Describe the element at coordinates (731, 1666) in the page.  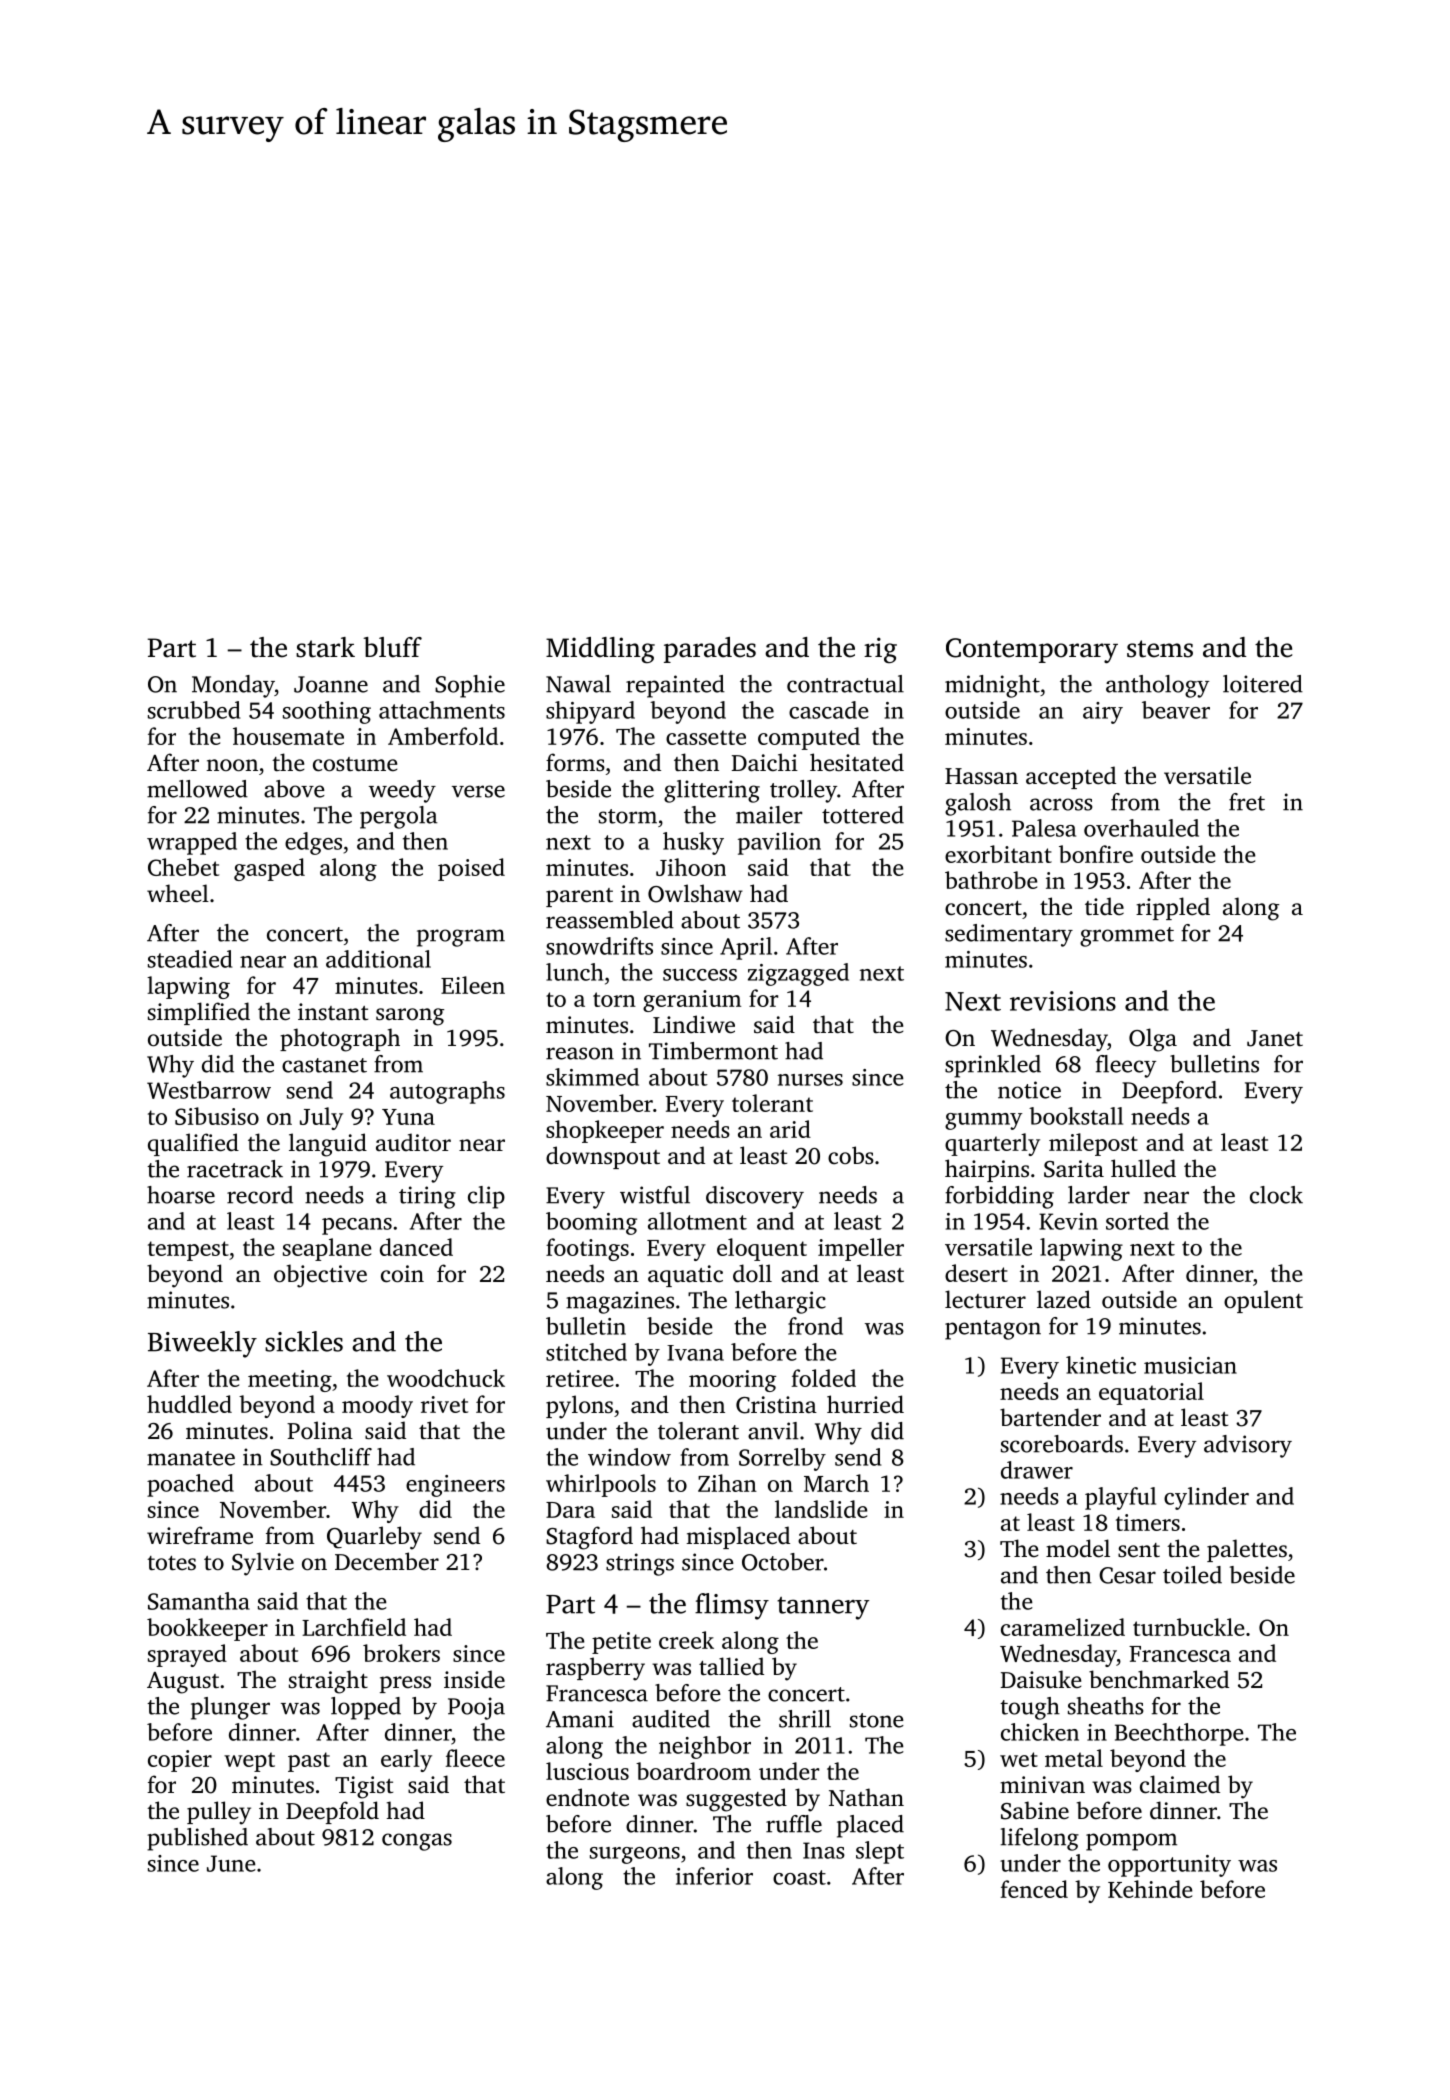
I see `tallied` at that location.
